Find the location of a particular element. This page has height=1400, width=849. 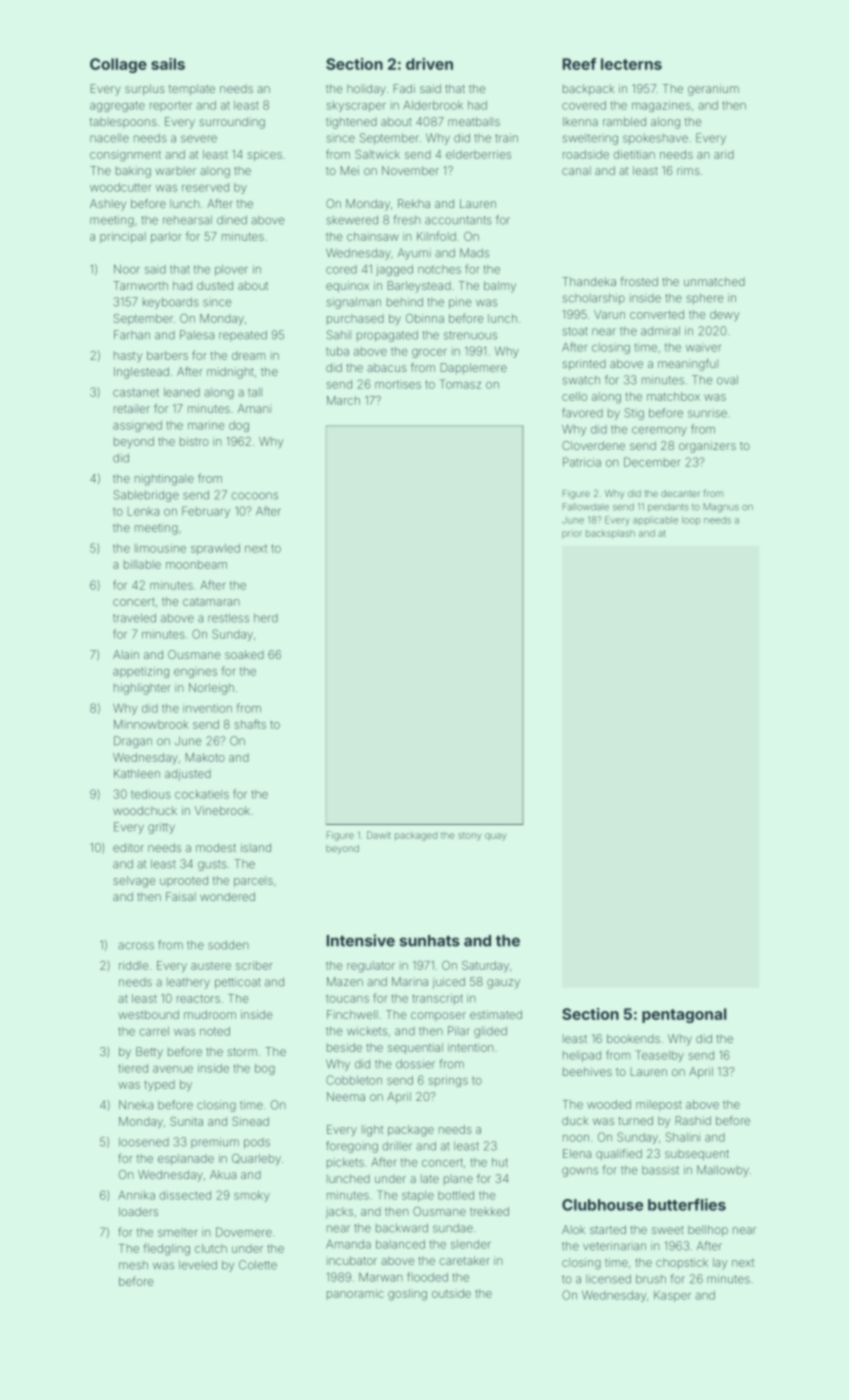

quay is located at coordinates (495, 837).
